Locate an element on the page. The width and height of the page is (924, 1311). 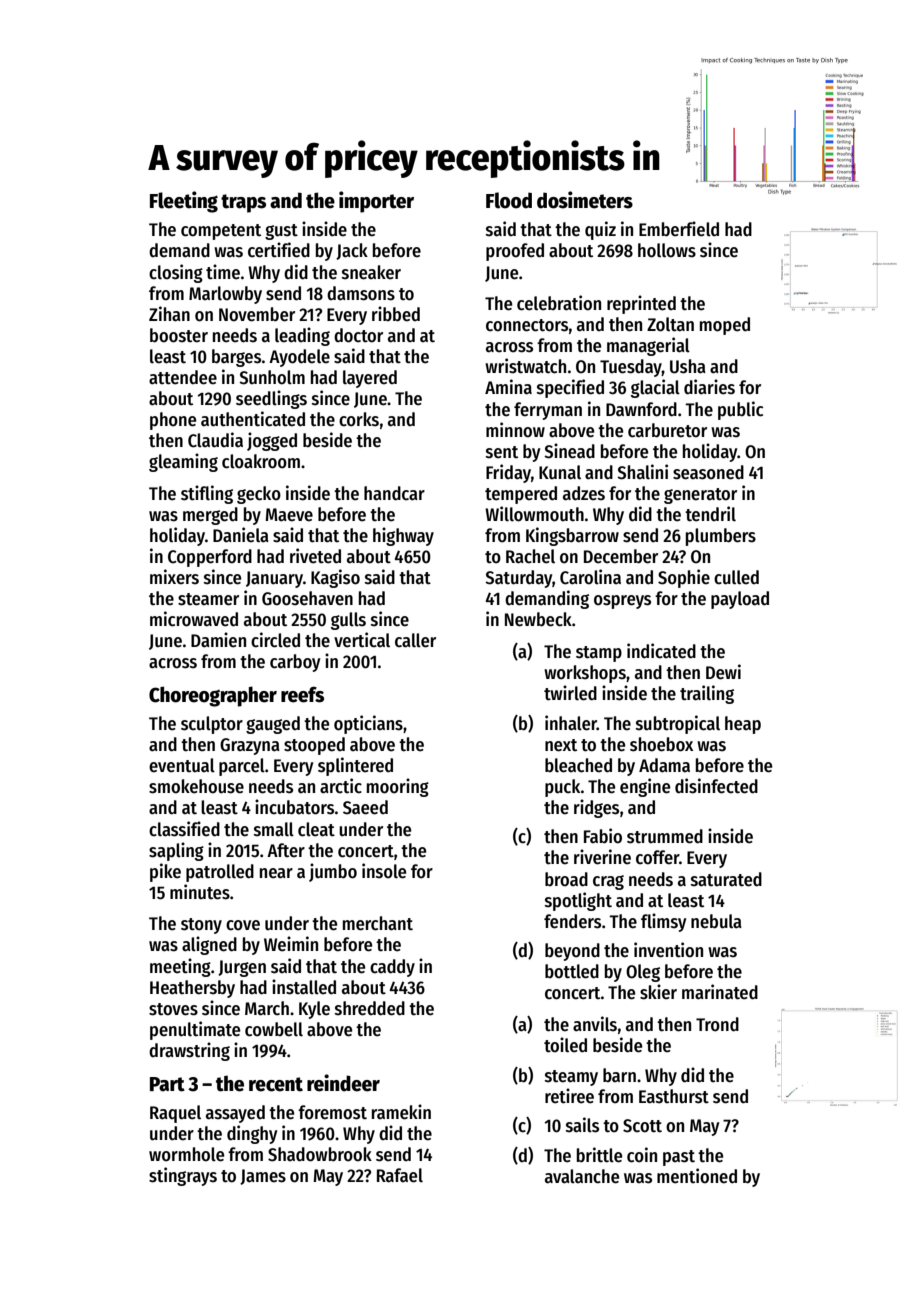
plumbers is located at coordinates (721, 537).
